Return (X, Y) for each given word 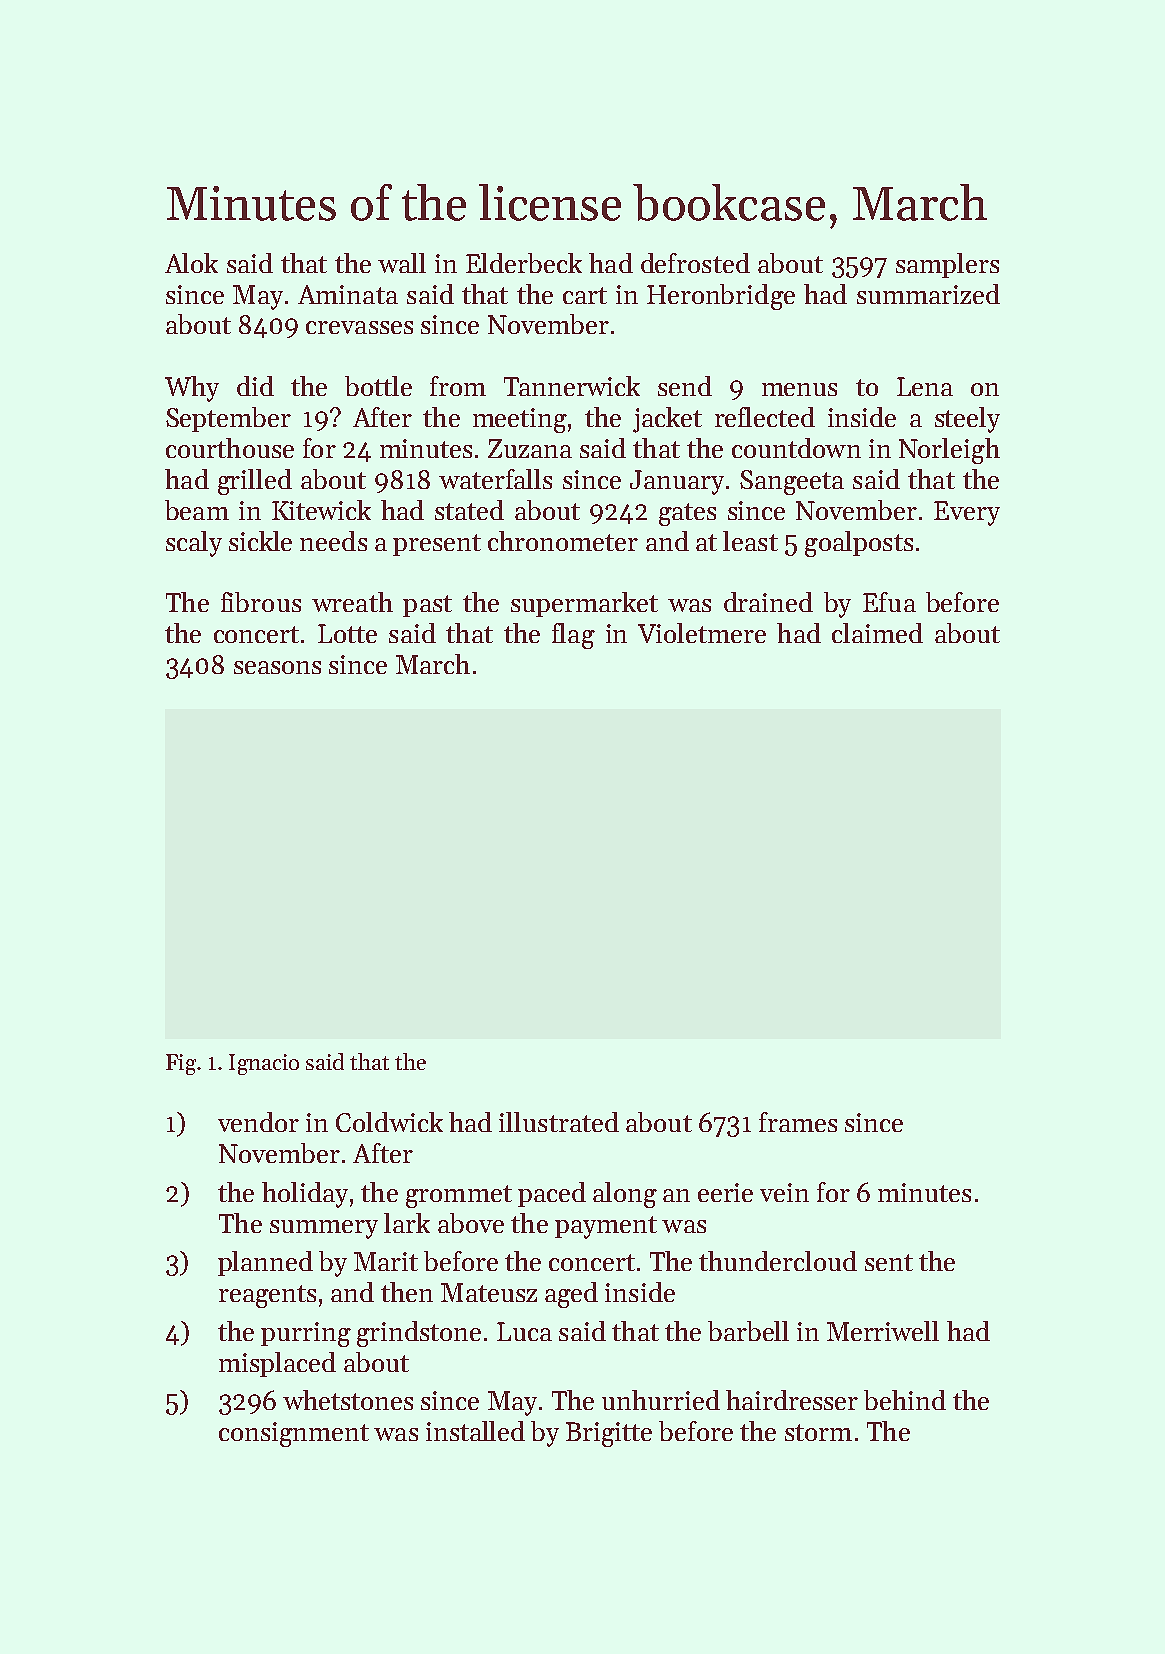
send (685, 386)
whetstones (348, 1400)
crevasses (359, 327)
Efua (889, 602)
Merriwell (883, 1331)
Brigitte (609, 1434)
